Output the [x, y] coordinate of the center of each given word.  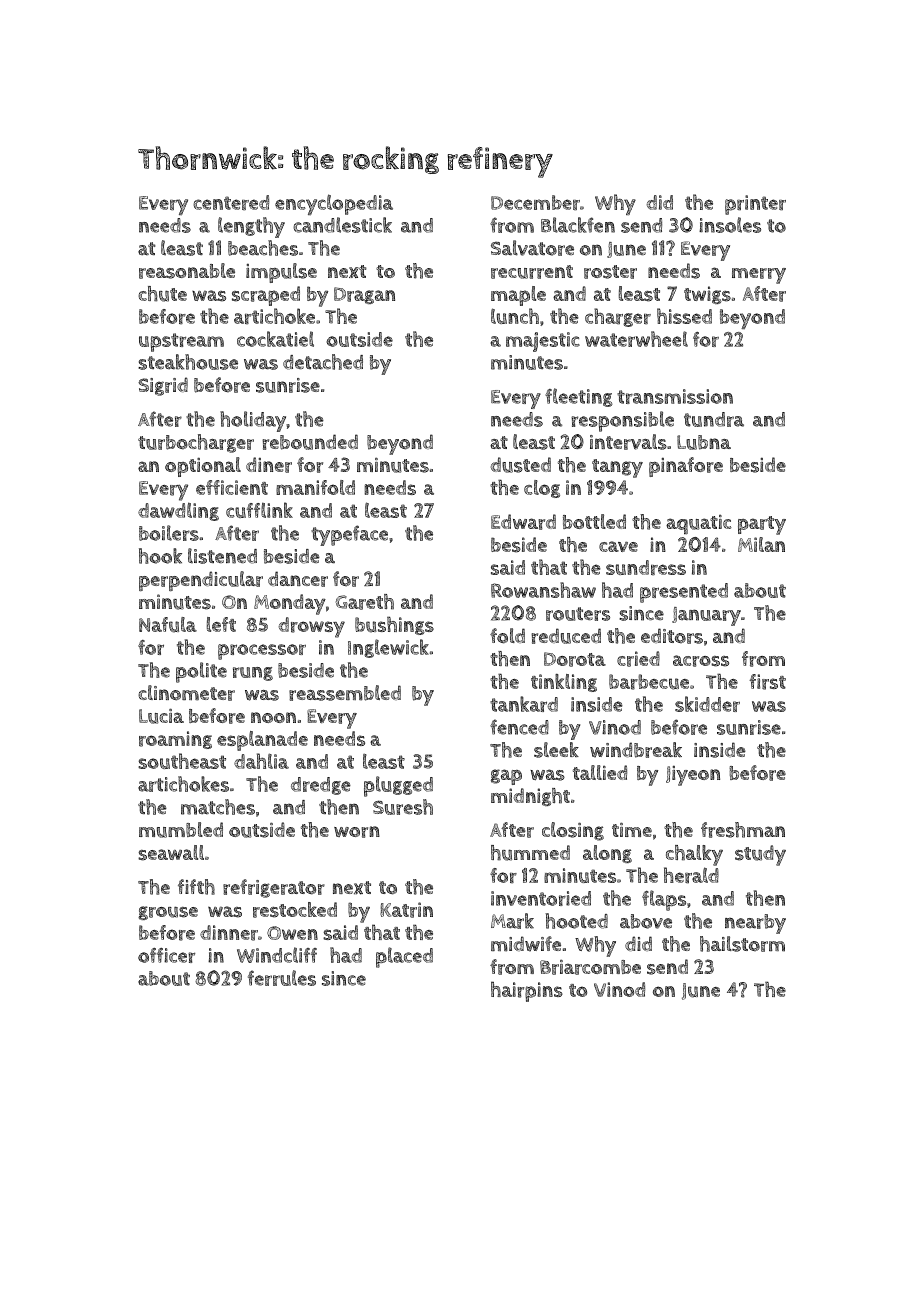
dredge [321, 786]
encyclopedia [334, 204]
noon [273, 717]
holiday [253, 421]
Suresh [403, 807]
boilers [169, 533]
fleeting [579, 397]
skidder [707, 704]
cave [618, 546]
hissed [684, 316]
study [760, 855]
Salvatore [532, 248]
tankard [524, 704]
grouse [168, 913]
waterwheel [636, 339]
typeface [349, 535]
